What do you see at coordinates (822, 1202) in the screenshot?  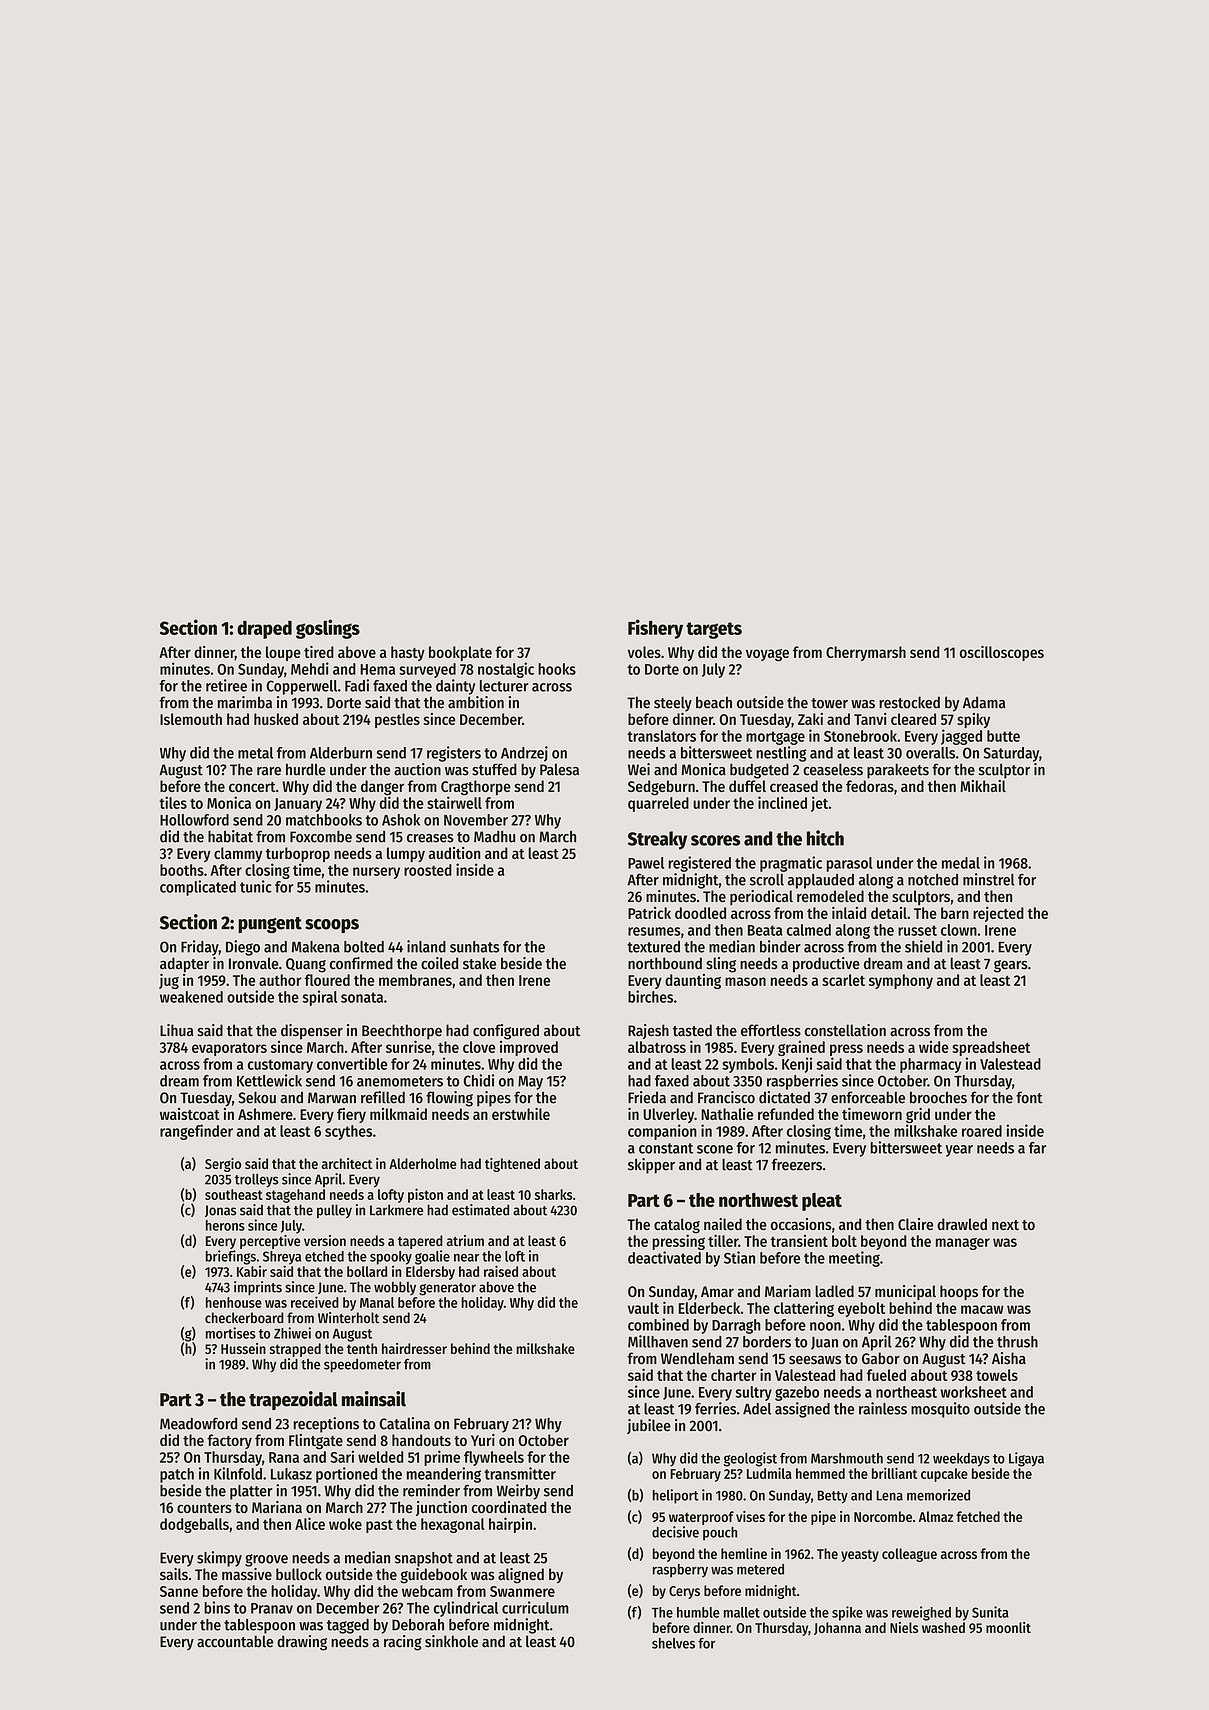 I see `pleat` at bounding box center [822, 1202].
